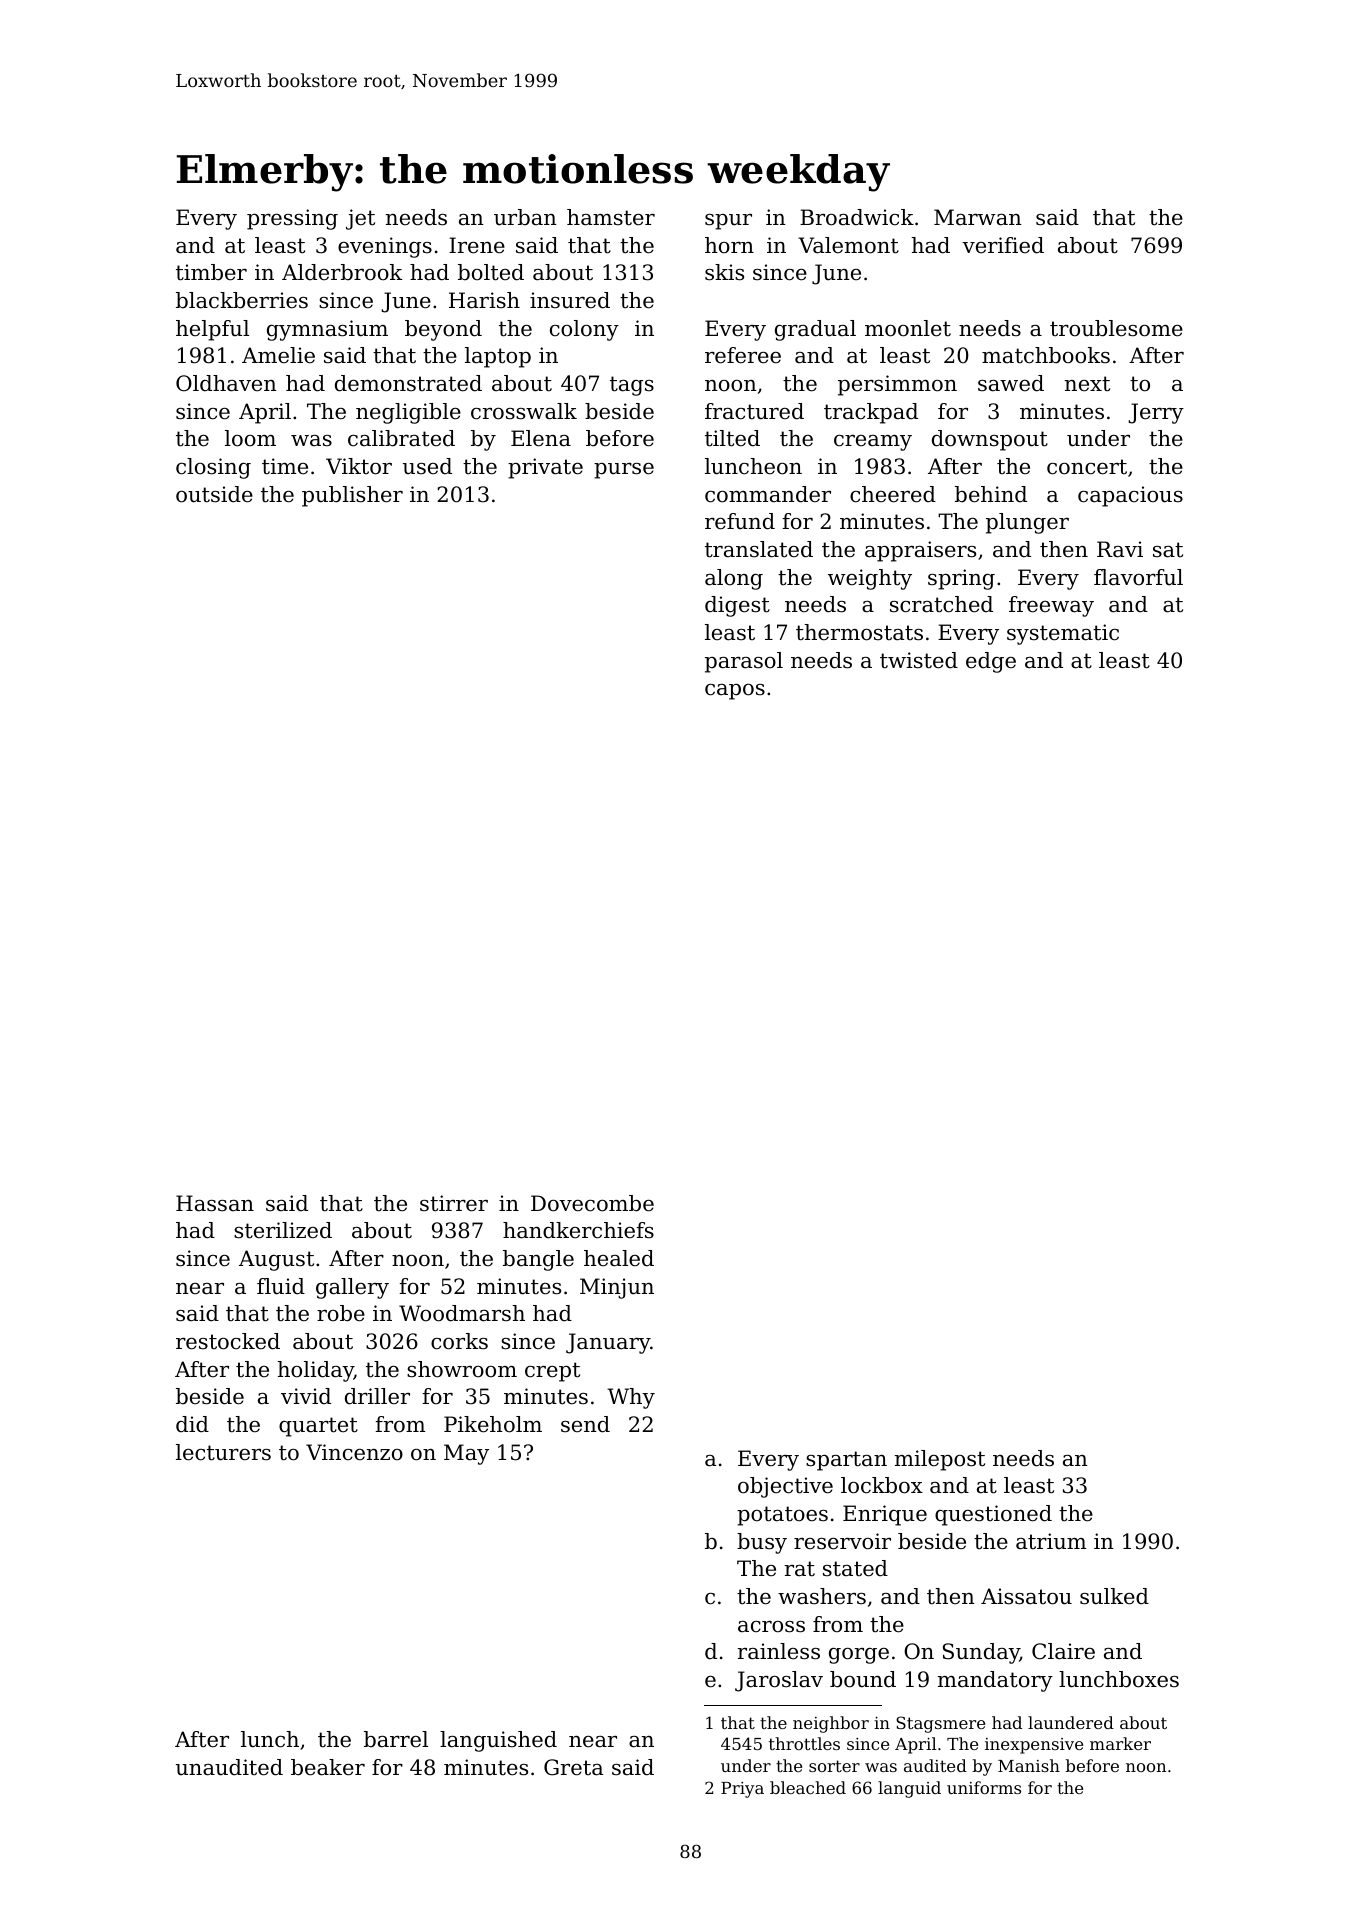 The height and width of the image is (1922, 1359). I want to click on systematic, so click(1063, 634).
